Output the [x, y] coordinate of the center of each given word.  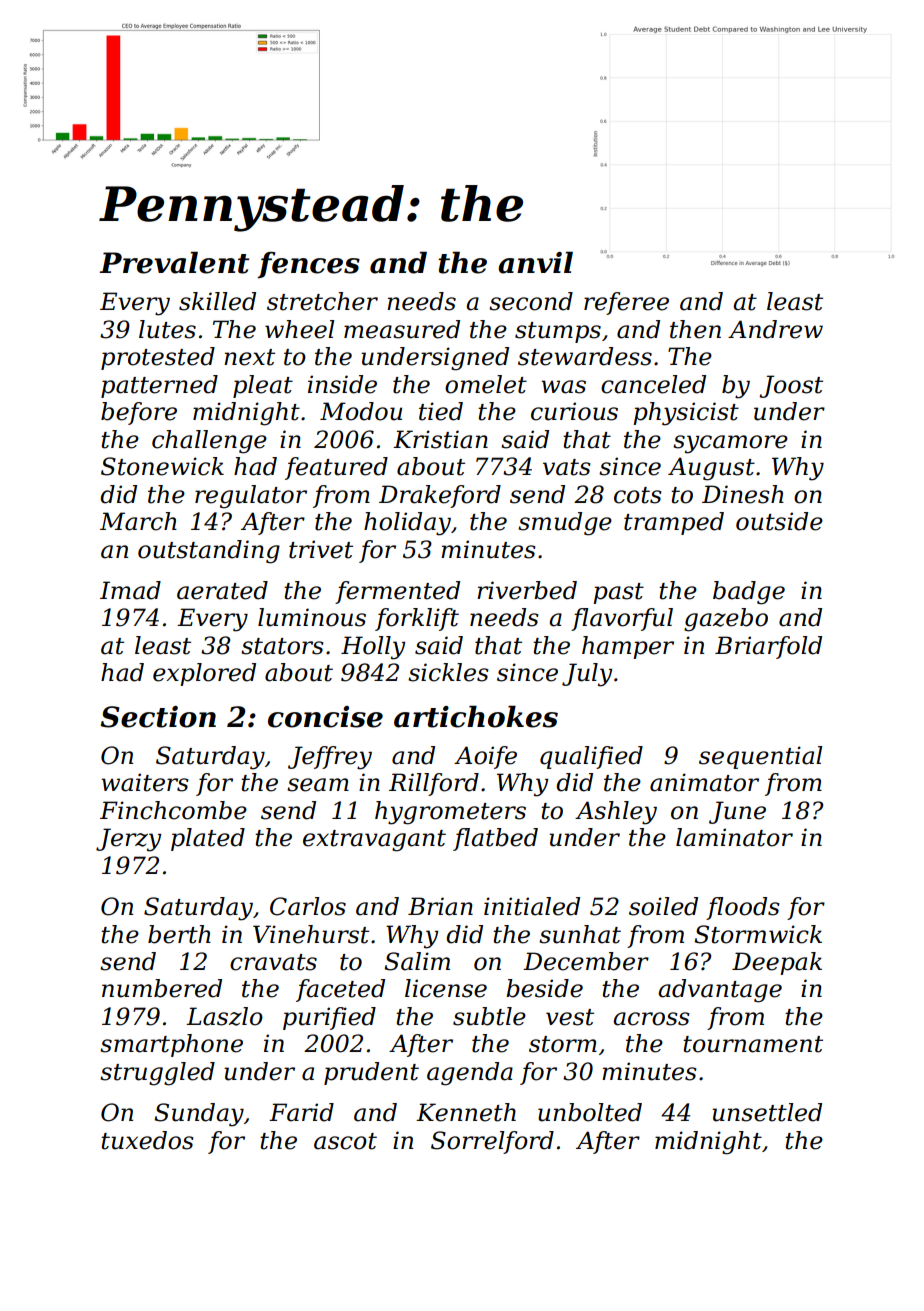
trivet [321, 549]
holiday [407, 524]
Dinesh [743, 494]
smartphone [171, 1045]
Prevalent [174, 262]
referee [626, 303]
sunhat [580, 934]
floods [743, 908]
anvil [535, 262]
